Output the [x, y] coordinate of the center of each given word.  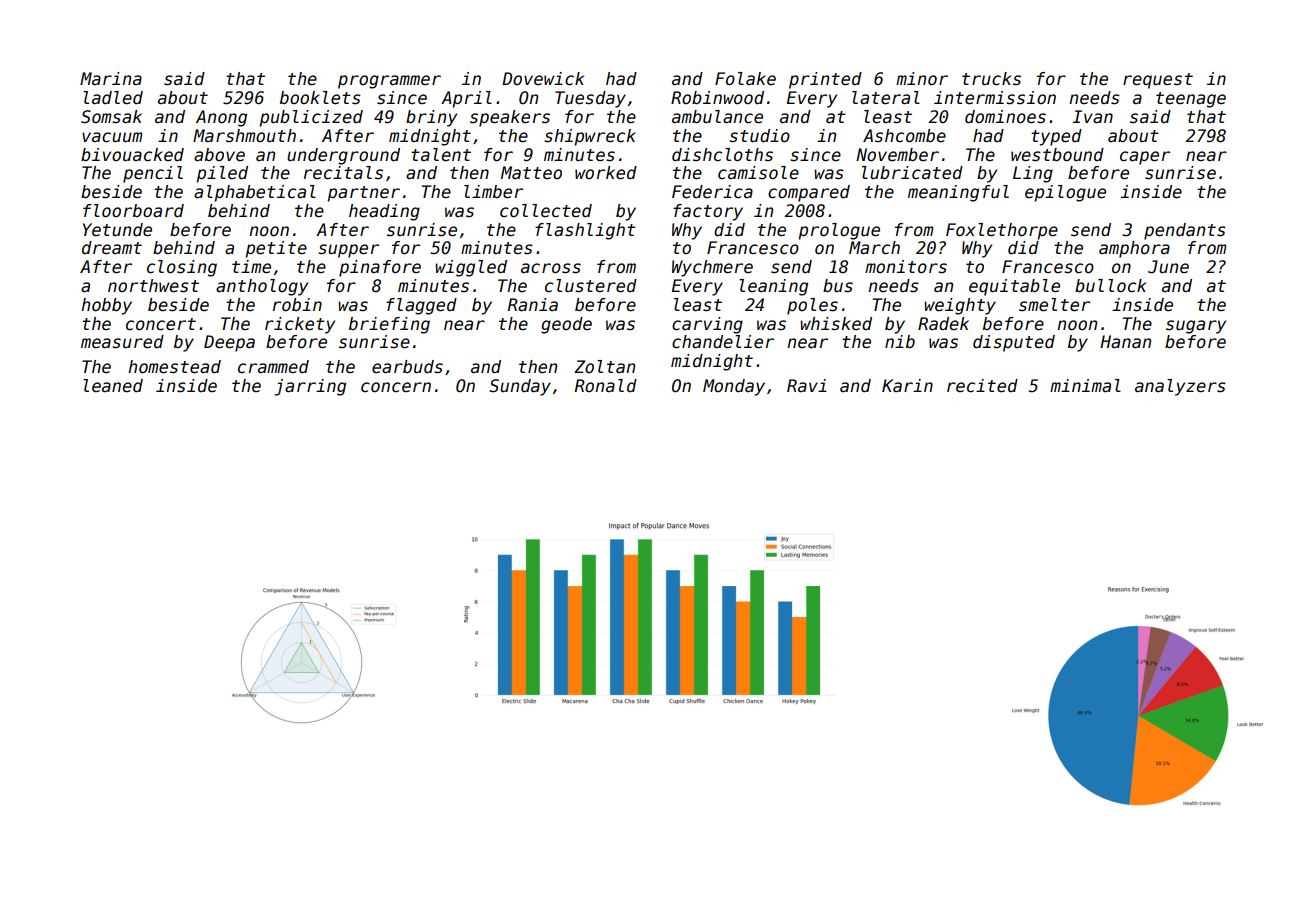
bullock [1110, 286]
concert [161, 324]
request [1158, 81]
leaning [773, 287]
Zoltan [604, 367]
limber [493, 192]
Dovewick [543, 79]
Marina [111, 79]
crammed [273, 367]
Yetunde [117, 230]
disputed [1014, 343]
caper [1145, 158]
